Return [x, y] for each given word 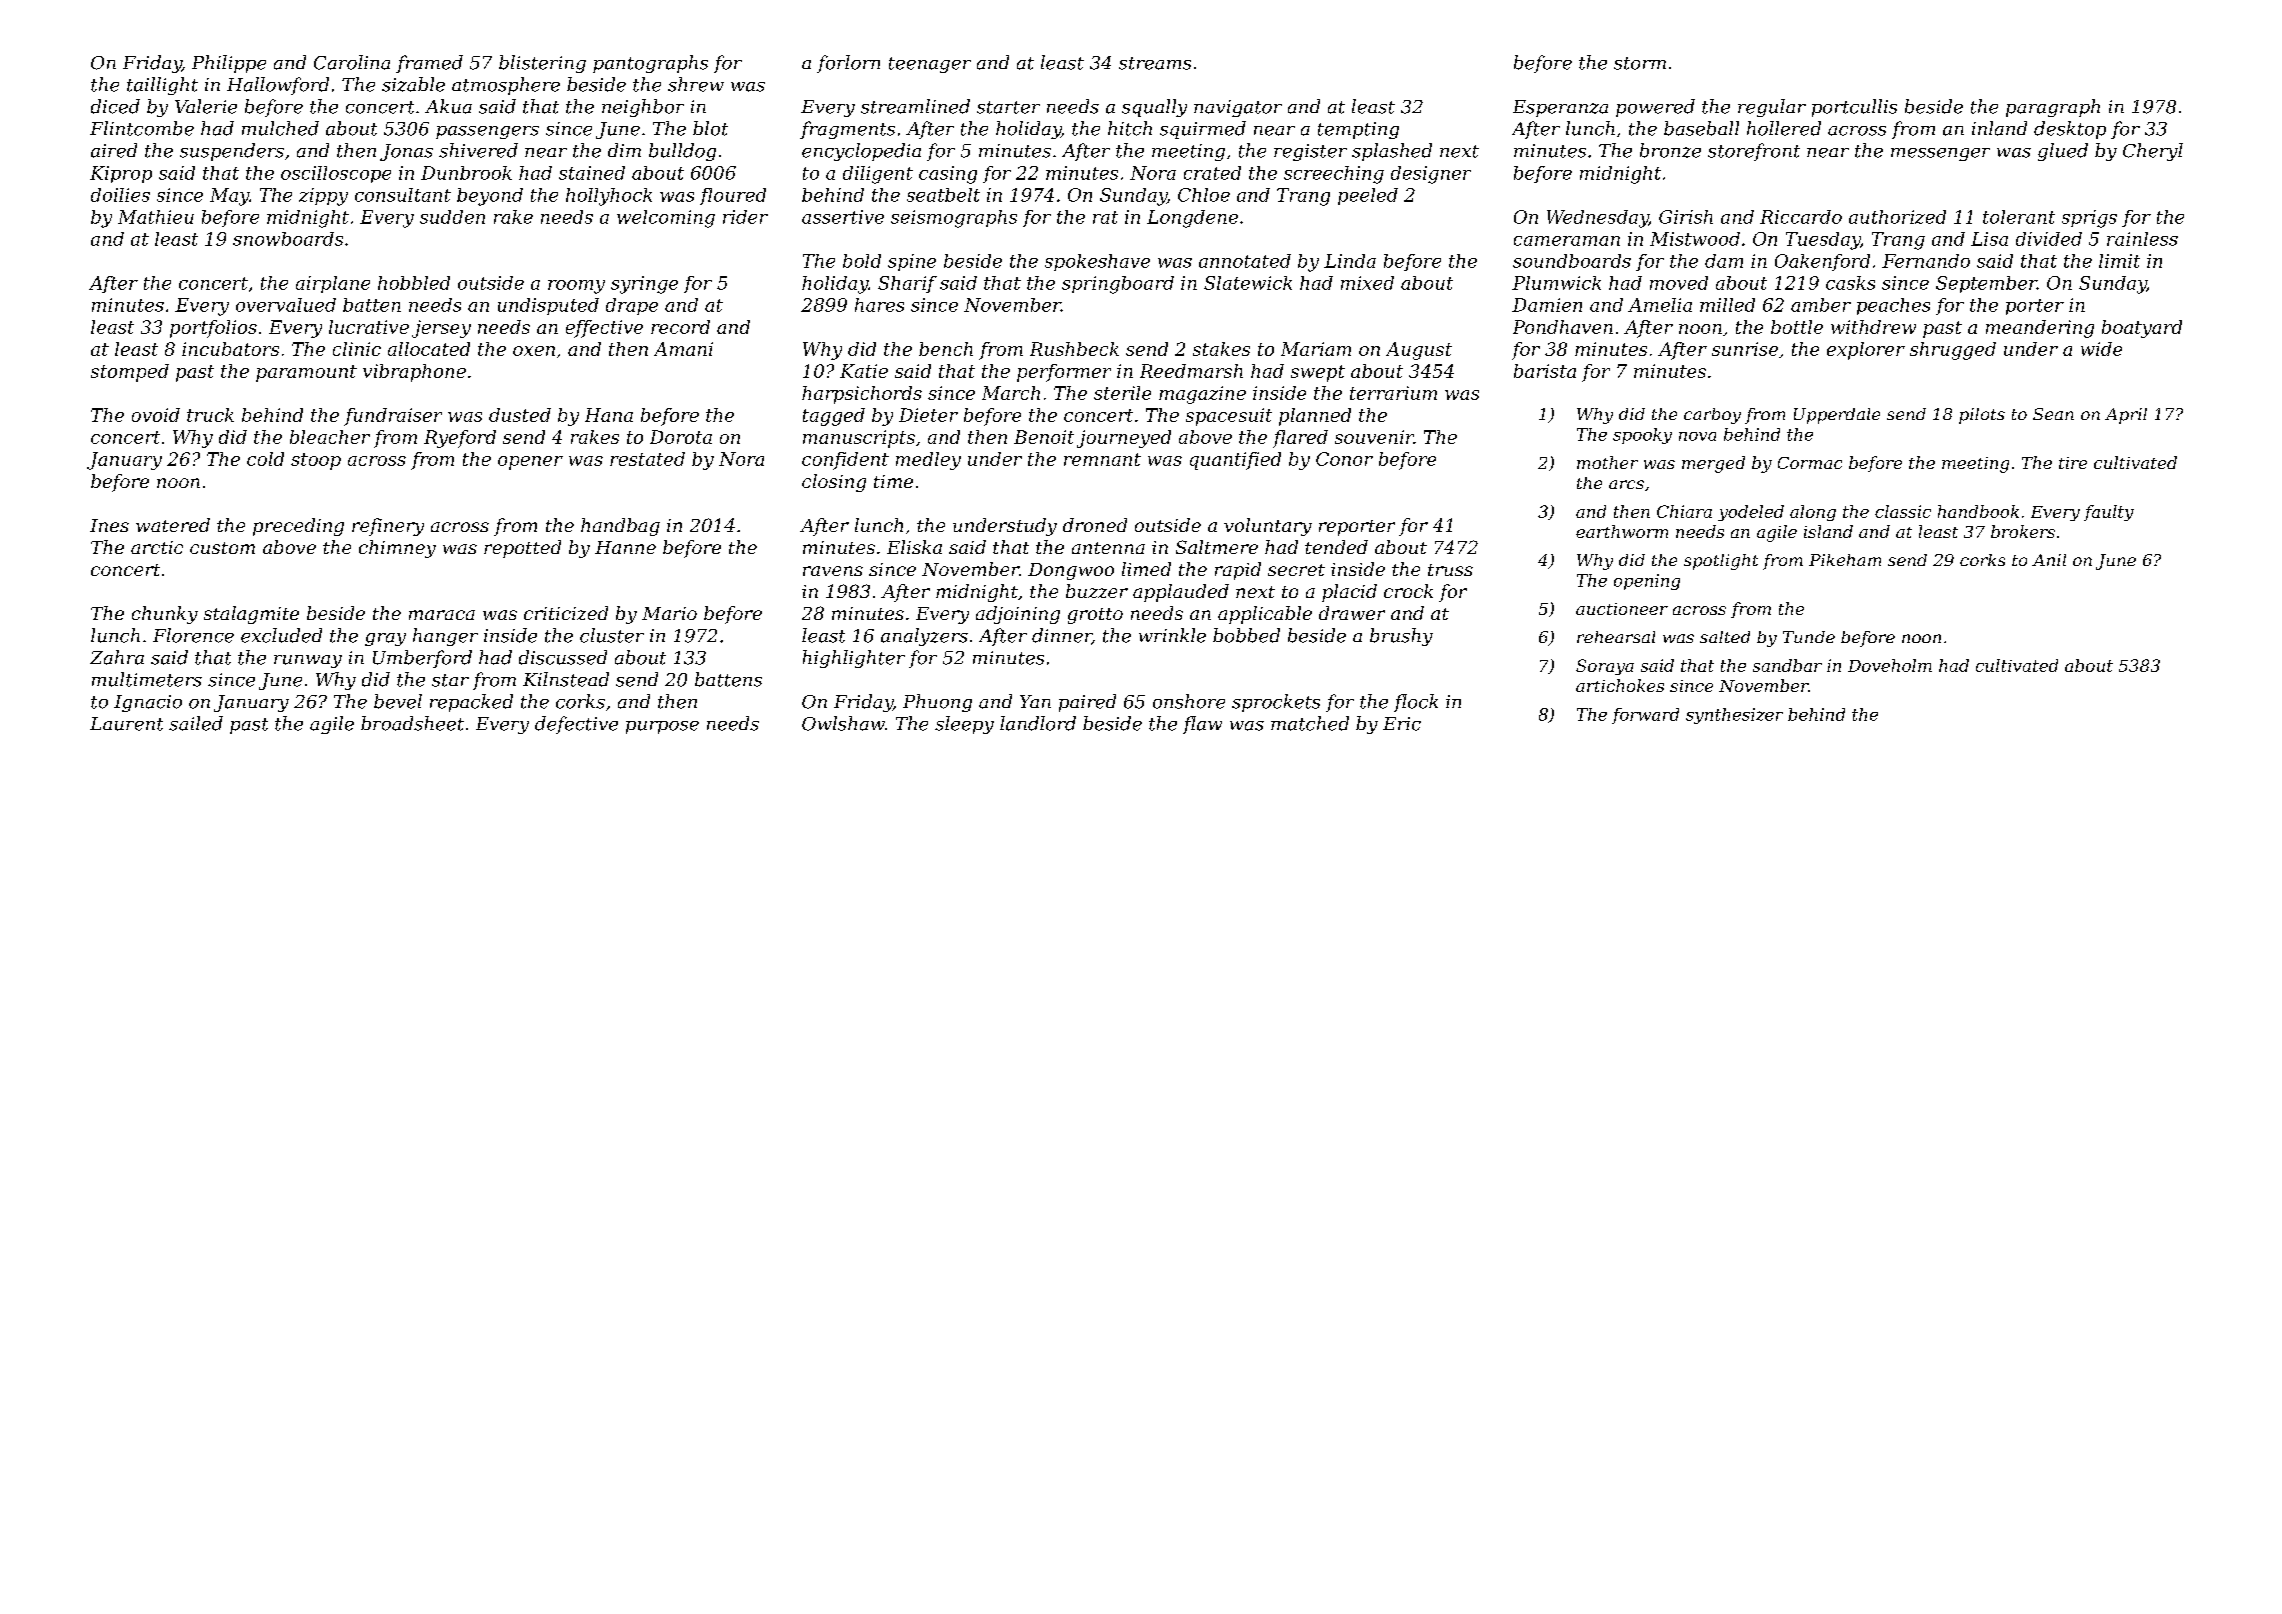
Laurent [126, 724]
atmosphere [506, 86]
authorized [1897, 217]
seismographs [954, 219]
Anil [2049, 560]
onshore [1189, 701]
